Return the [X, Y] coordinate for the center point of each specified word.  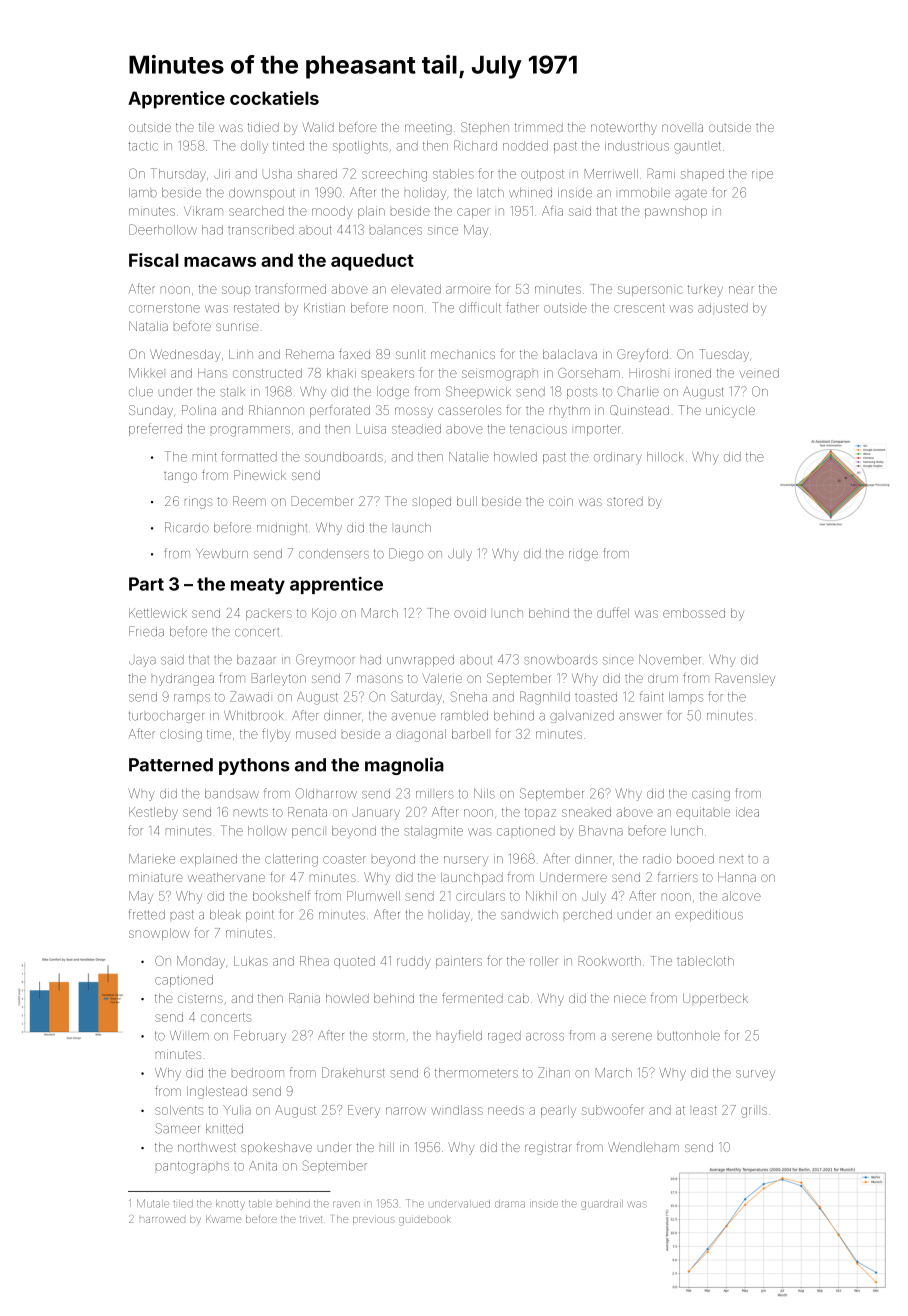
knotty [230, 1205]
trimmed [539, 127]
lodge [393, 393]
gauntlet [697, 148]
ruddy [413, 962]
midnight [282, 529]
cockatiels [274, 98]
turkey [705, 290]
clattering [291, 860]
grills [754, 1111]
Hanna [737, 877]
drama [510, 1204]
